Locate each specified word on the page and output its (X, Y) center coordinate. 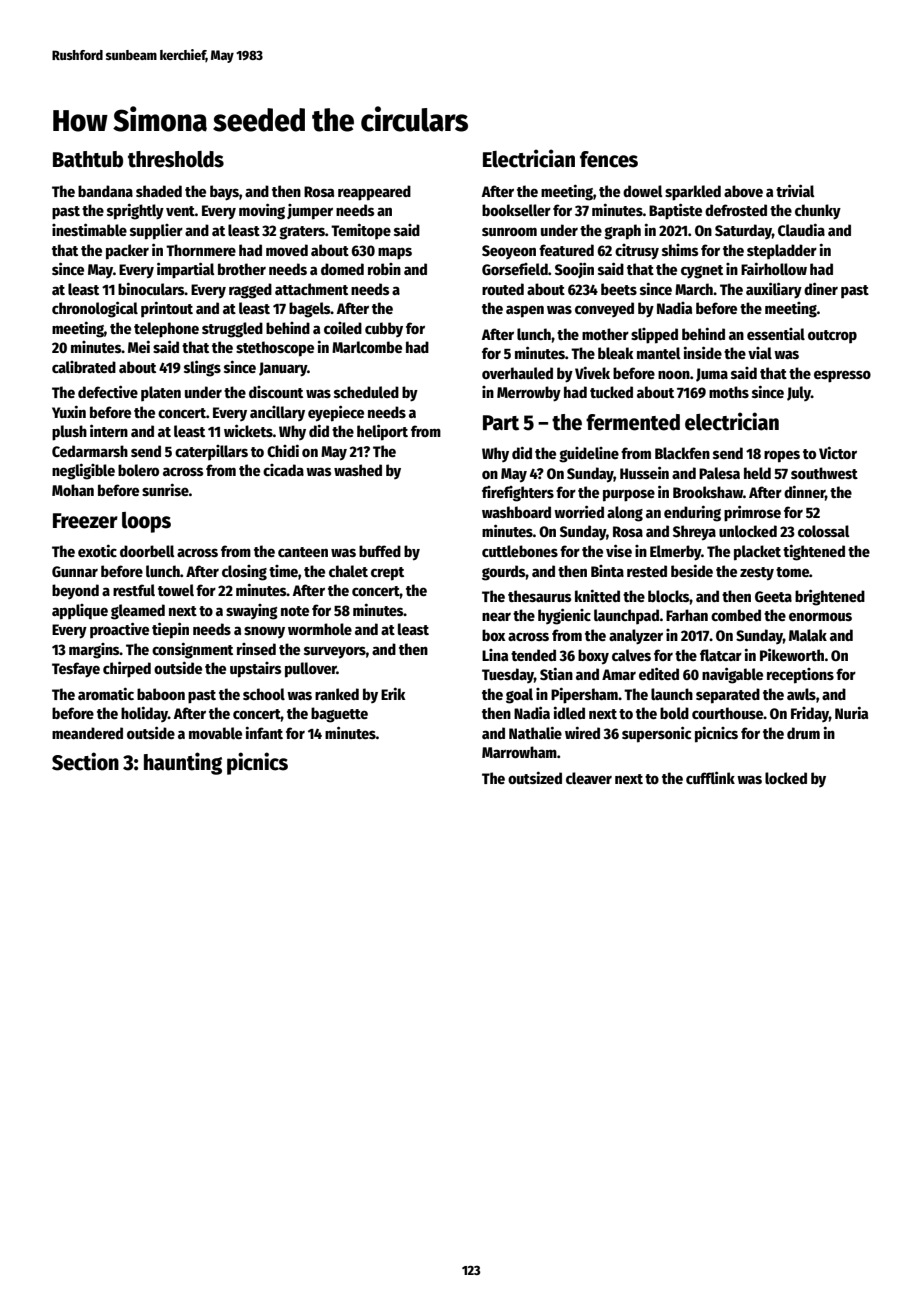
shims (680, 250)
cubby (384, 329)
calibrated (84, 367)
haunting (183, 763)
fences (609, 159)
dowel (643, 191)
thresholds (176, 159)
